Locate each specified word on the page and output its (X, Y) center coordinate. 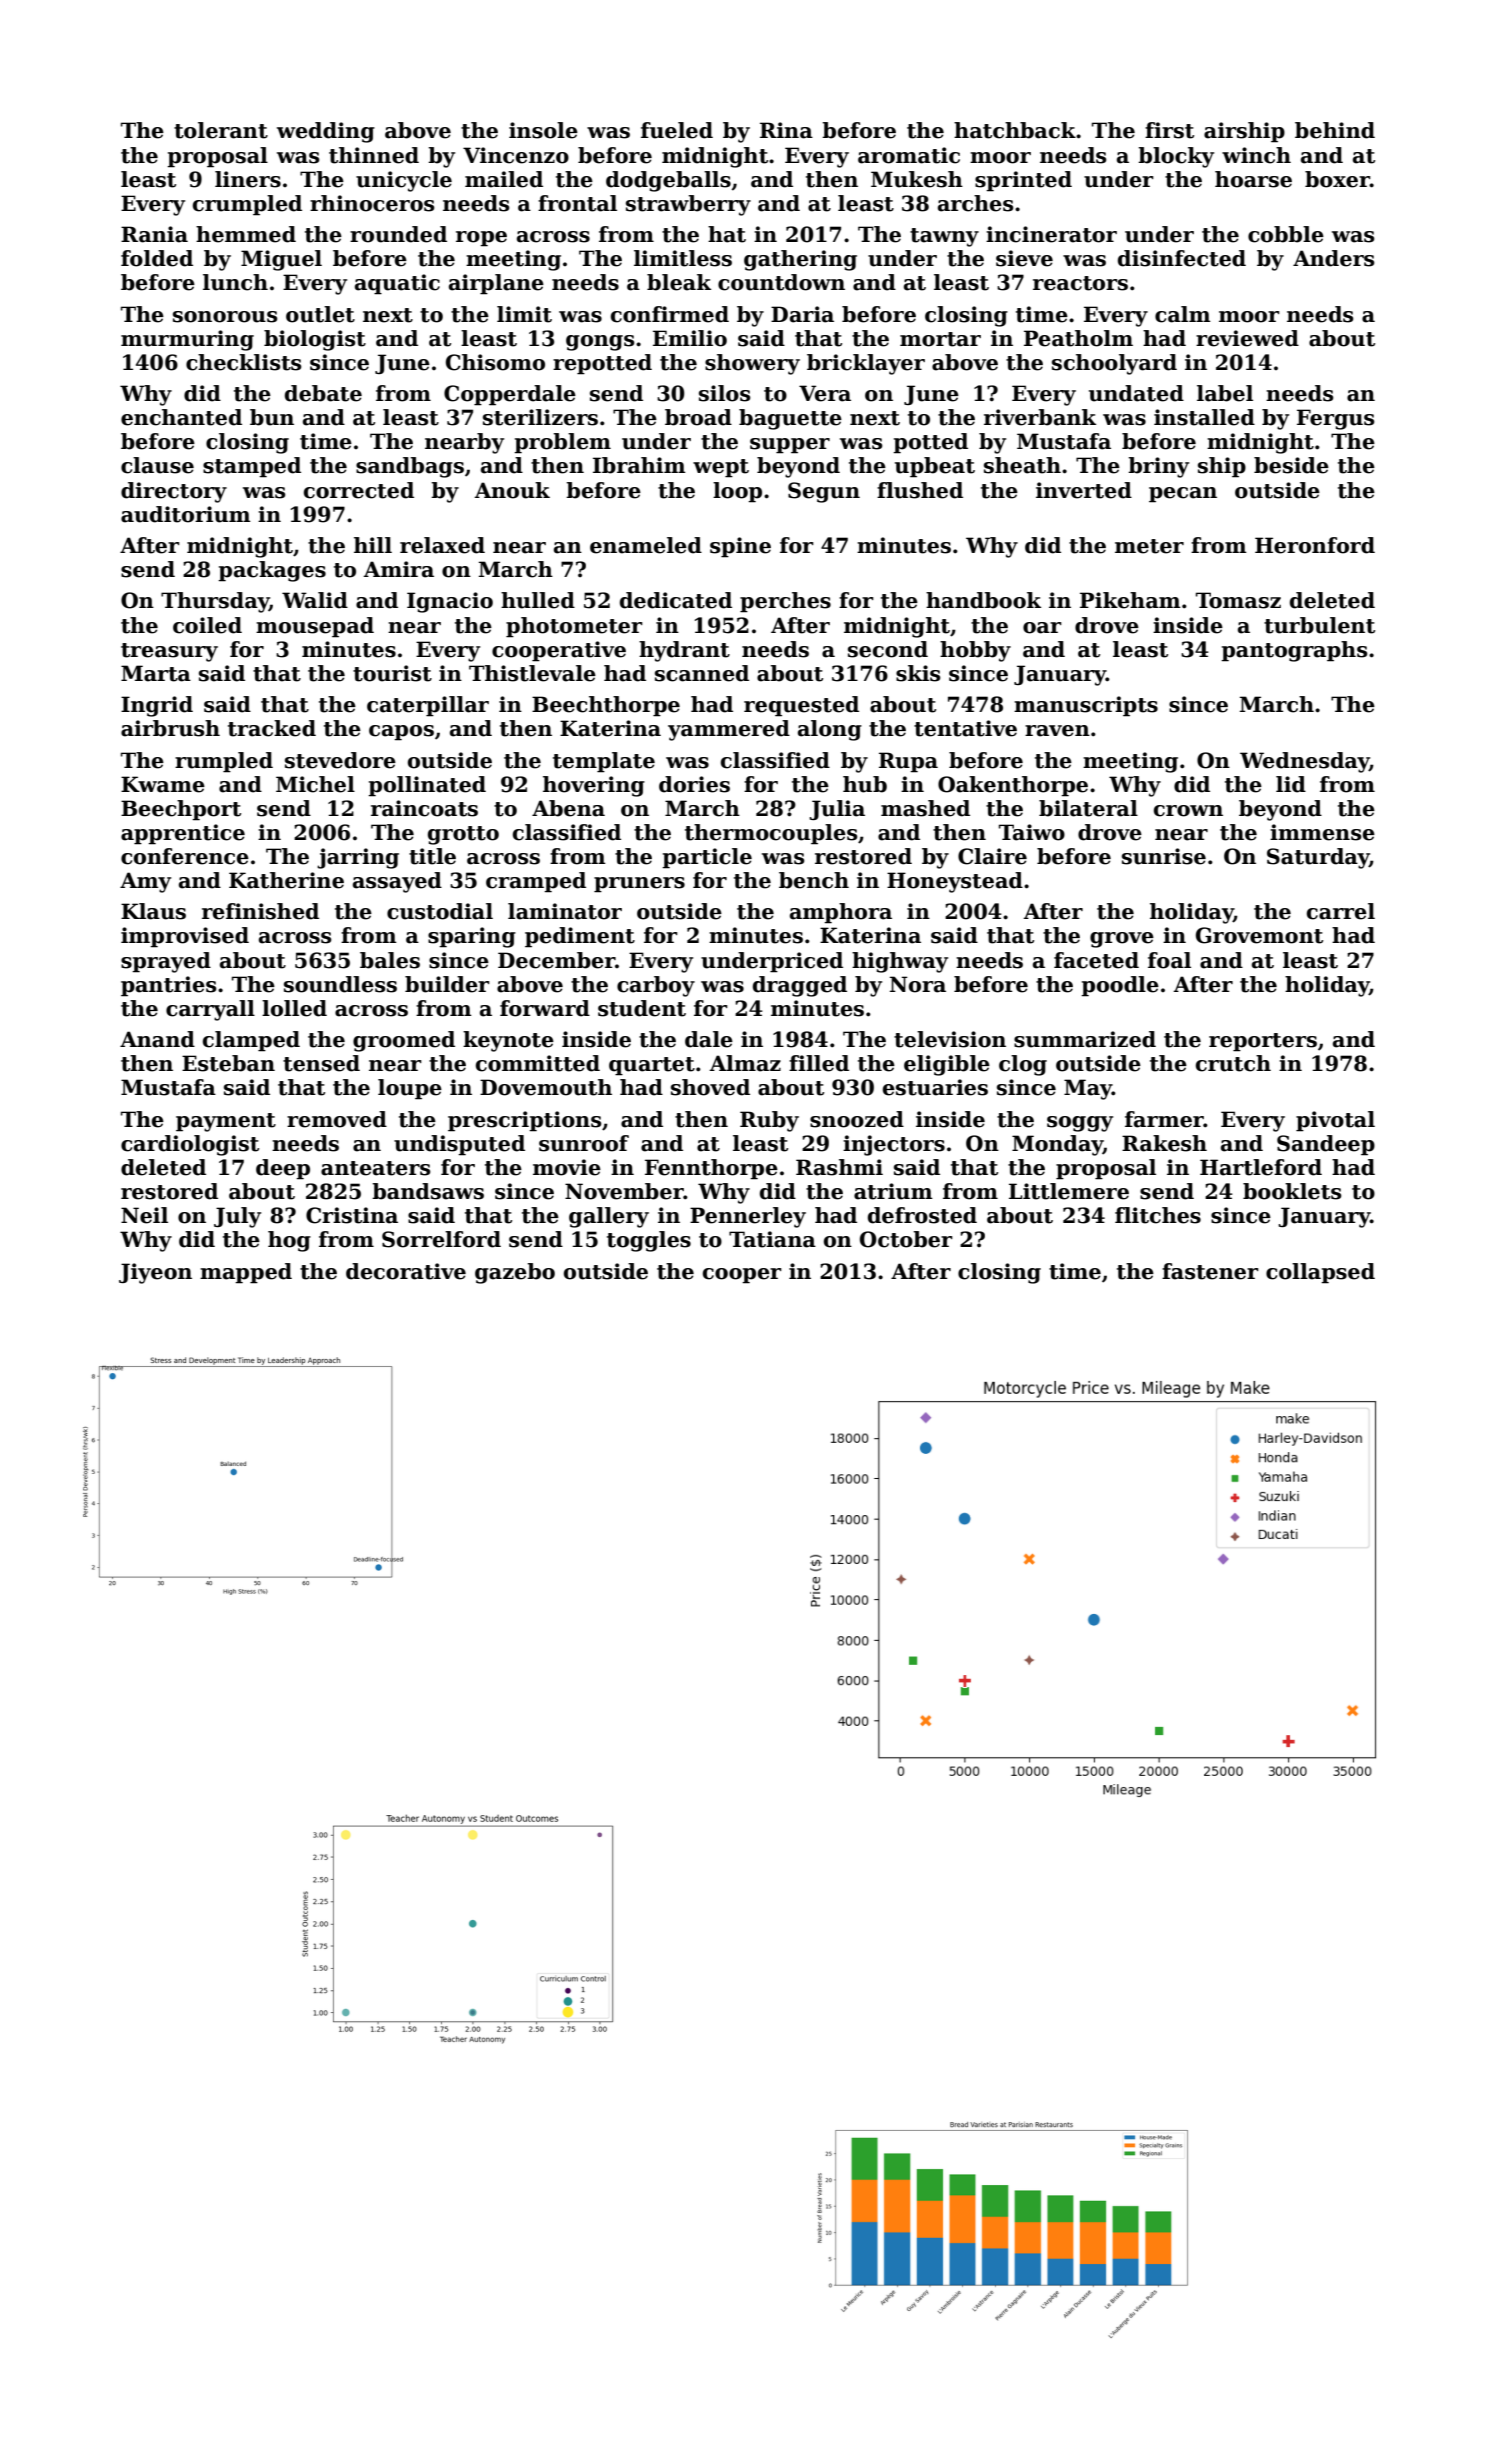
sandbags (410, 467)
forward (545, 1008)
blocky (1176, 157)
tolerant (221, 130)
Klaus (153, 911)
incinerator (1051, 234)
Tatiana (772, 1239)
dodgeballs (668, 181)
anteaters (375, 1168)
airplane (496, 284)
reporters (1263, 1042)
